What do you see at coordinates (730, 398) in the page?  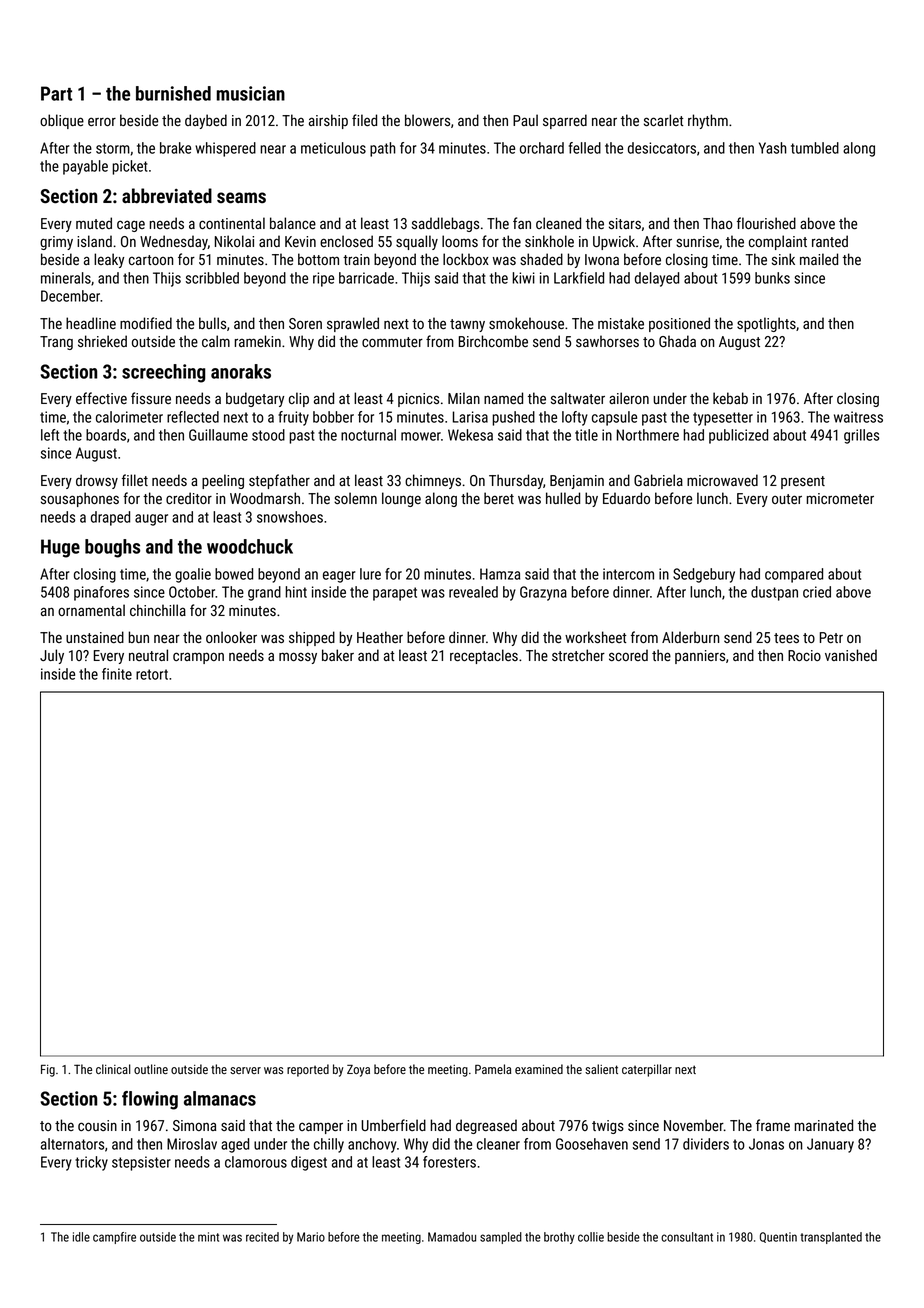 I see `kebab` at bounding box center [730, 398].
